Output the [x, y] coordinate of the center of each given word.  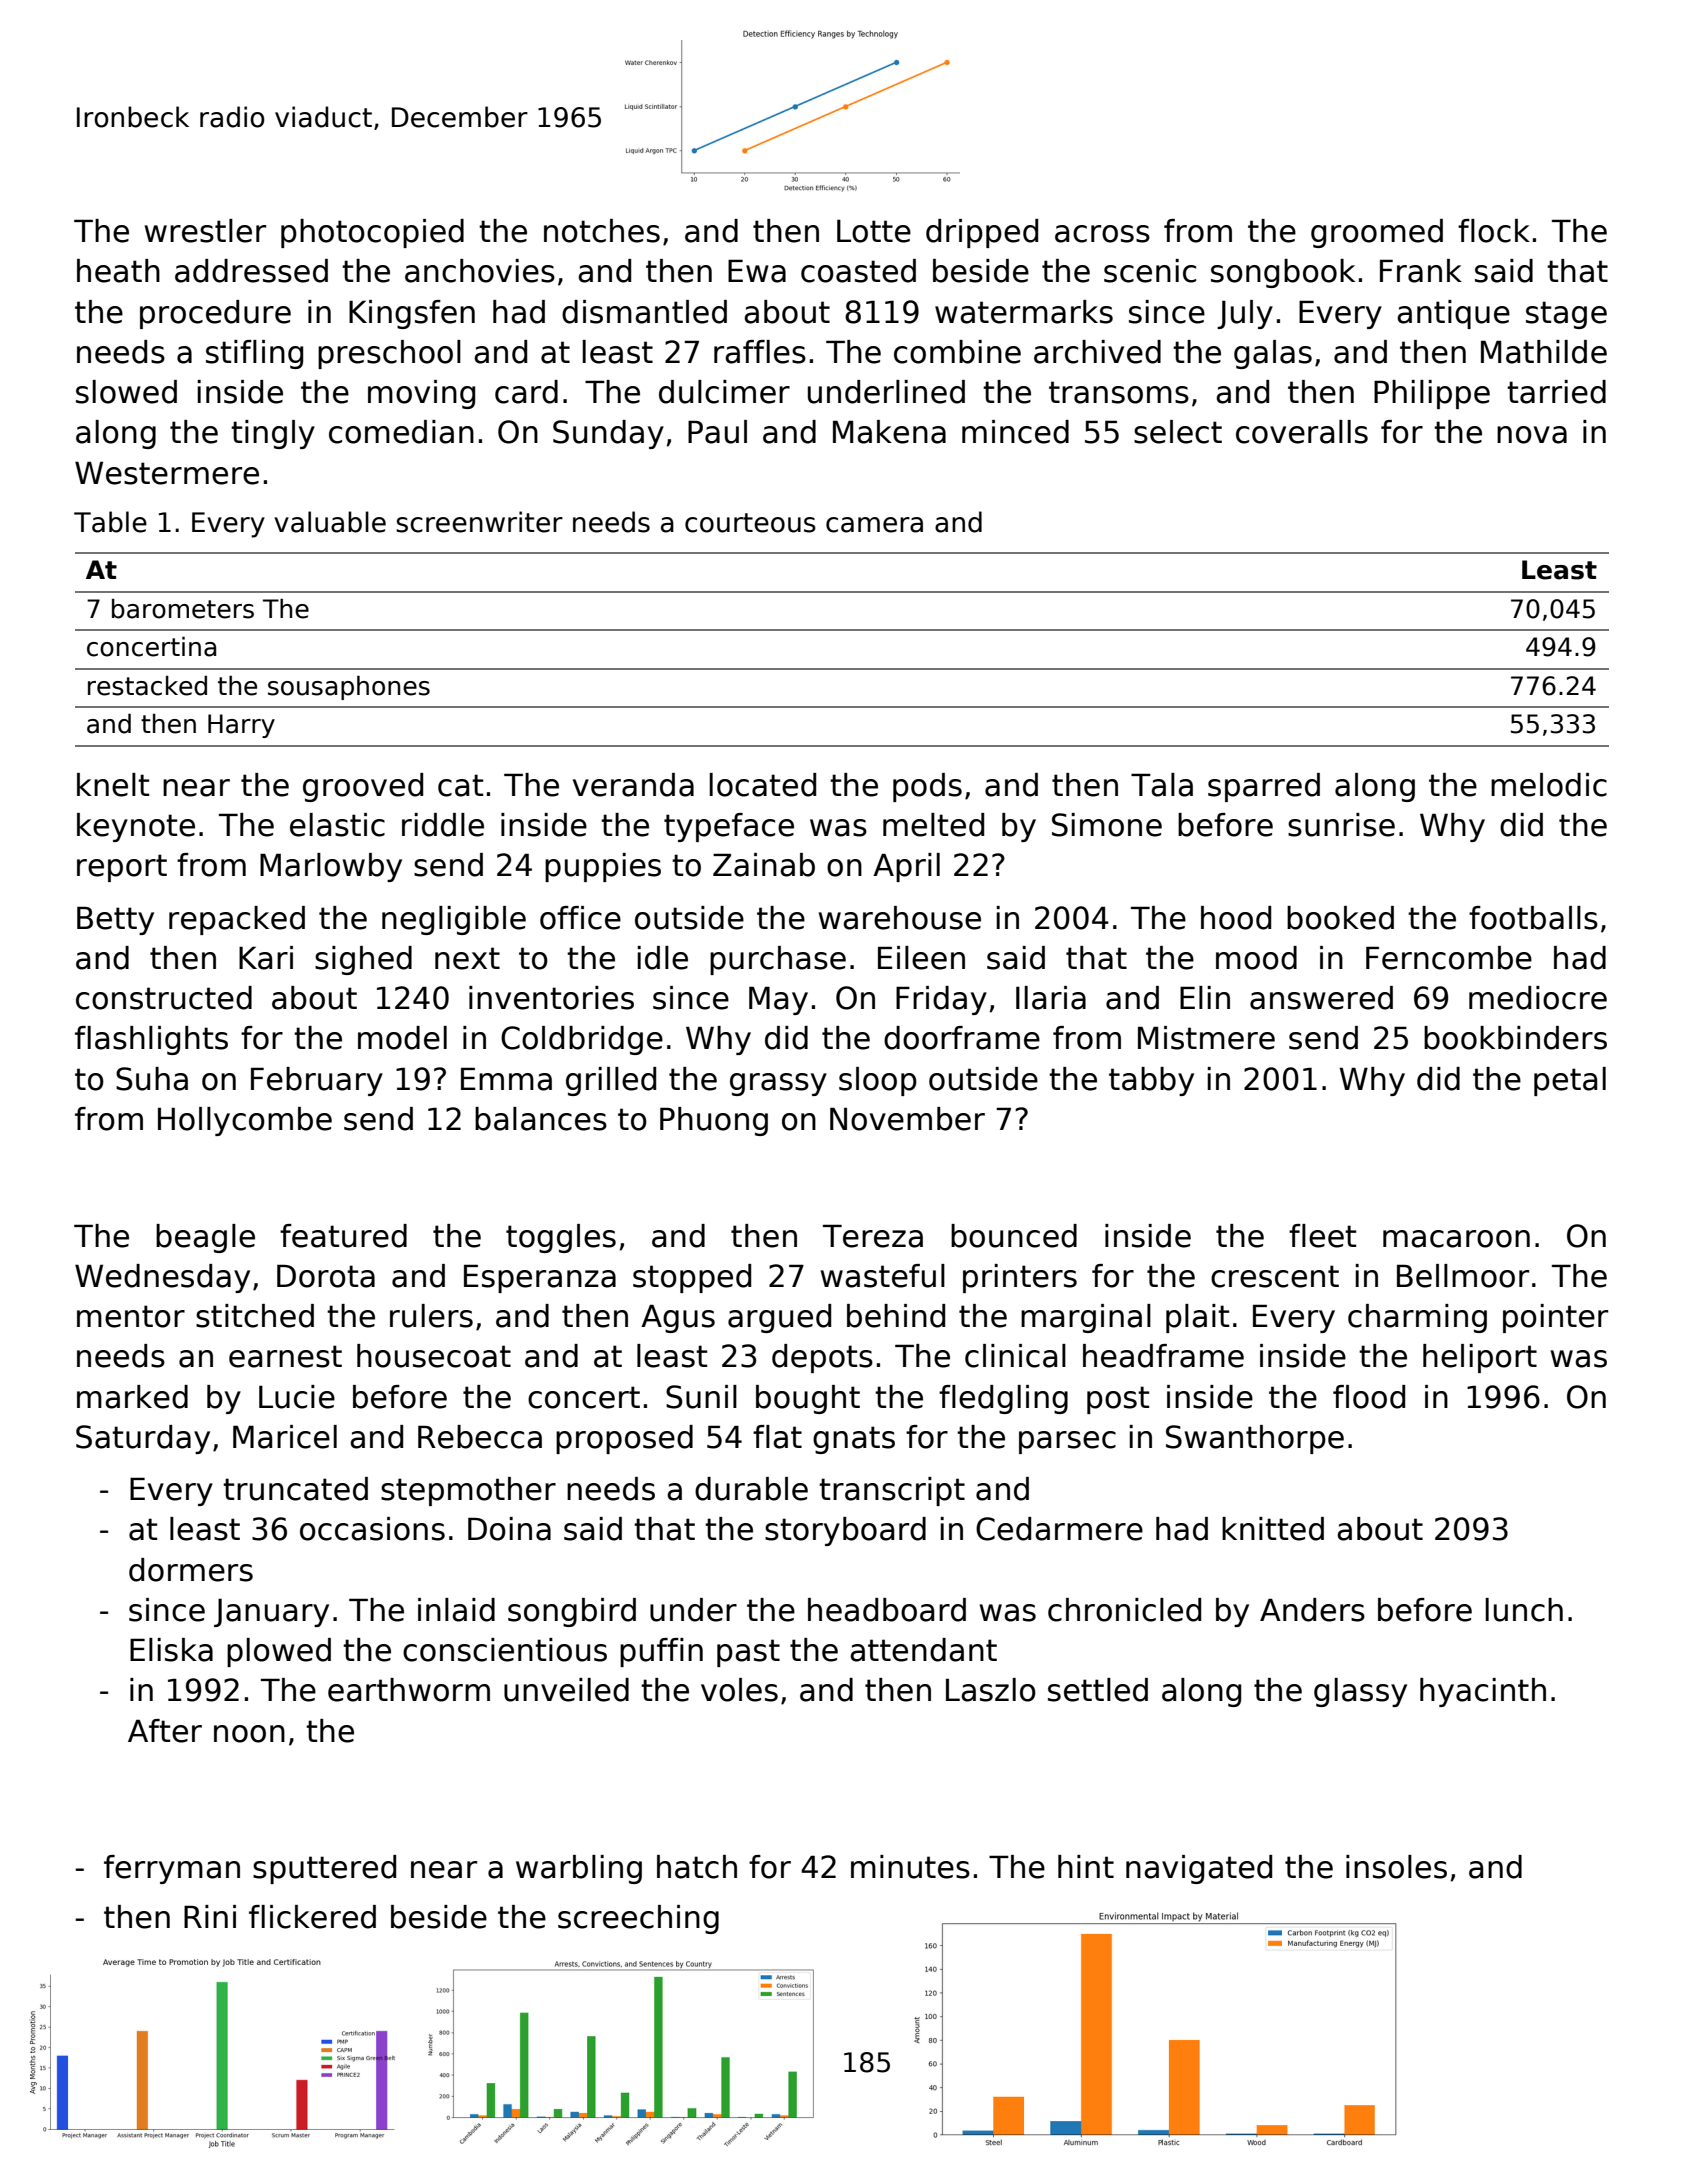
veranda [633, 785]
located [762, 785]
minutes [910, 1867]
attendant [923, 1650]
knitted [1273, 1529]
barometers [183, 609]
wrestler [205, 231]
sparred [1264, 787]
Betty [115, 920]
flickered [312, 1917]
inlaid [456, 1610]
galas [1273, 354]
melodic [1549, 785]
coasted [858, 271]
